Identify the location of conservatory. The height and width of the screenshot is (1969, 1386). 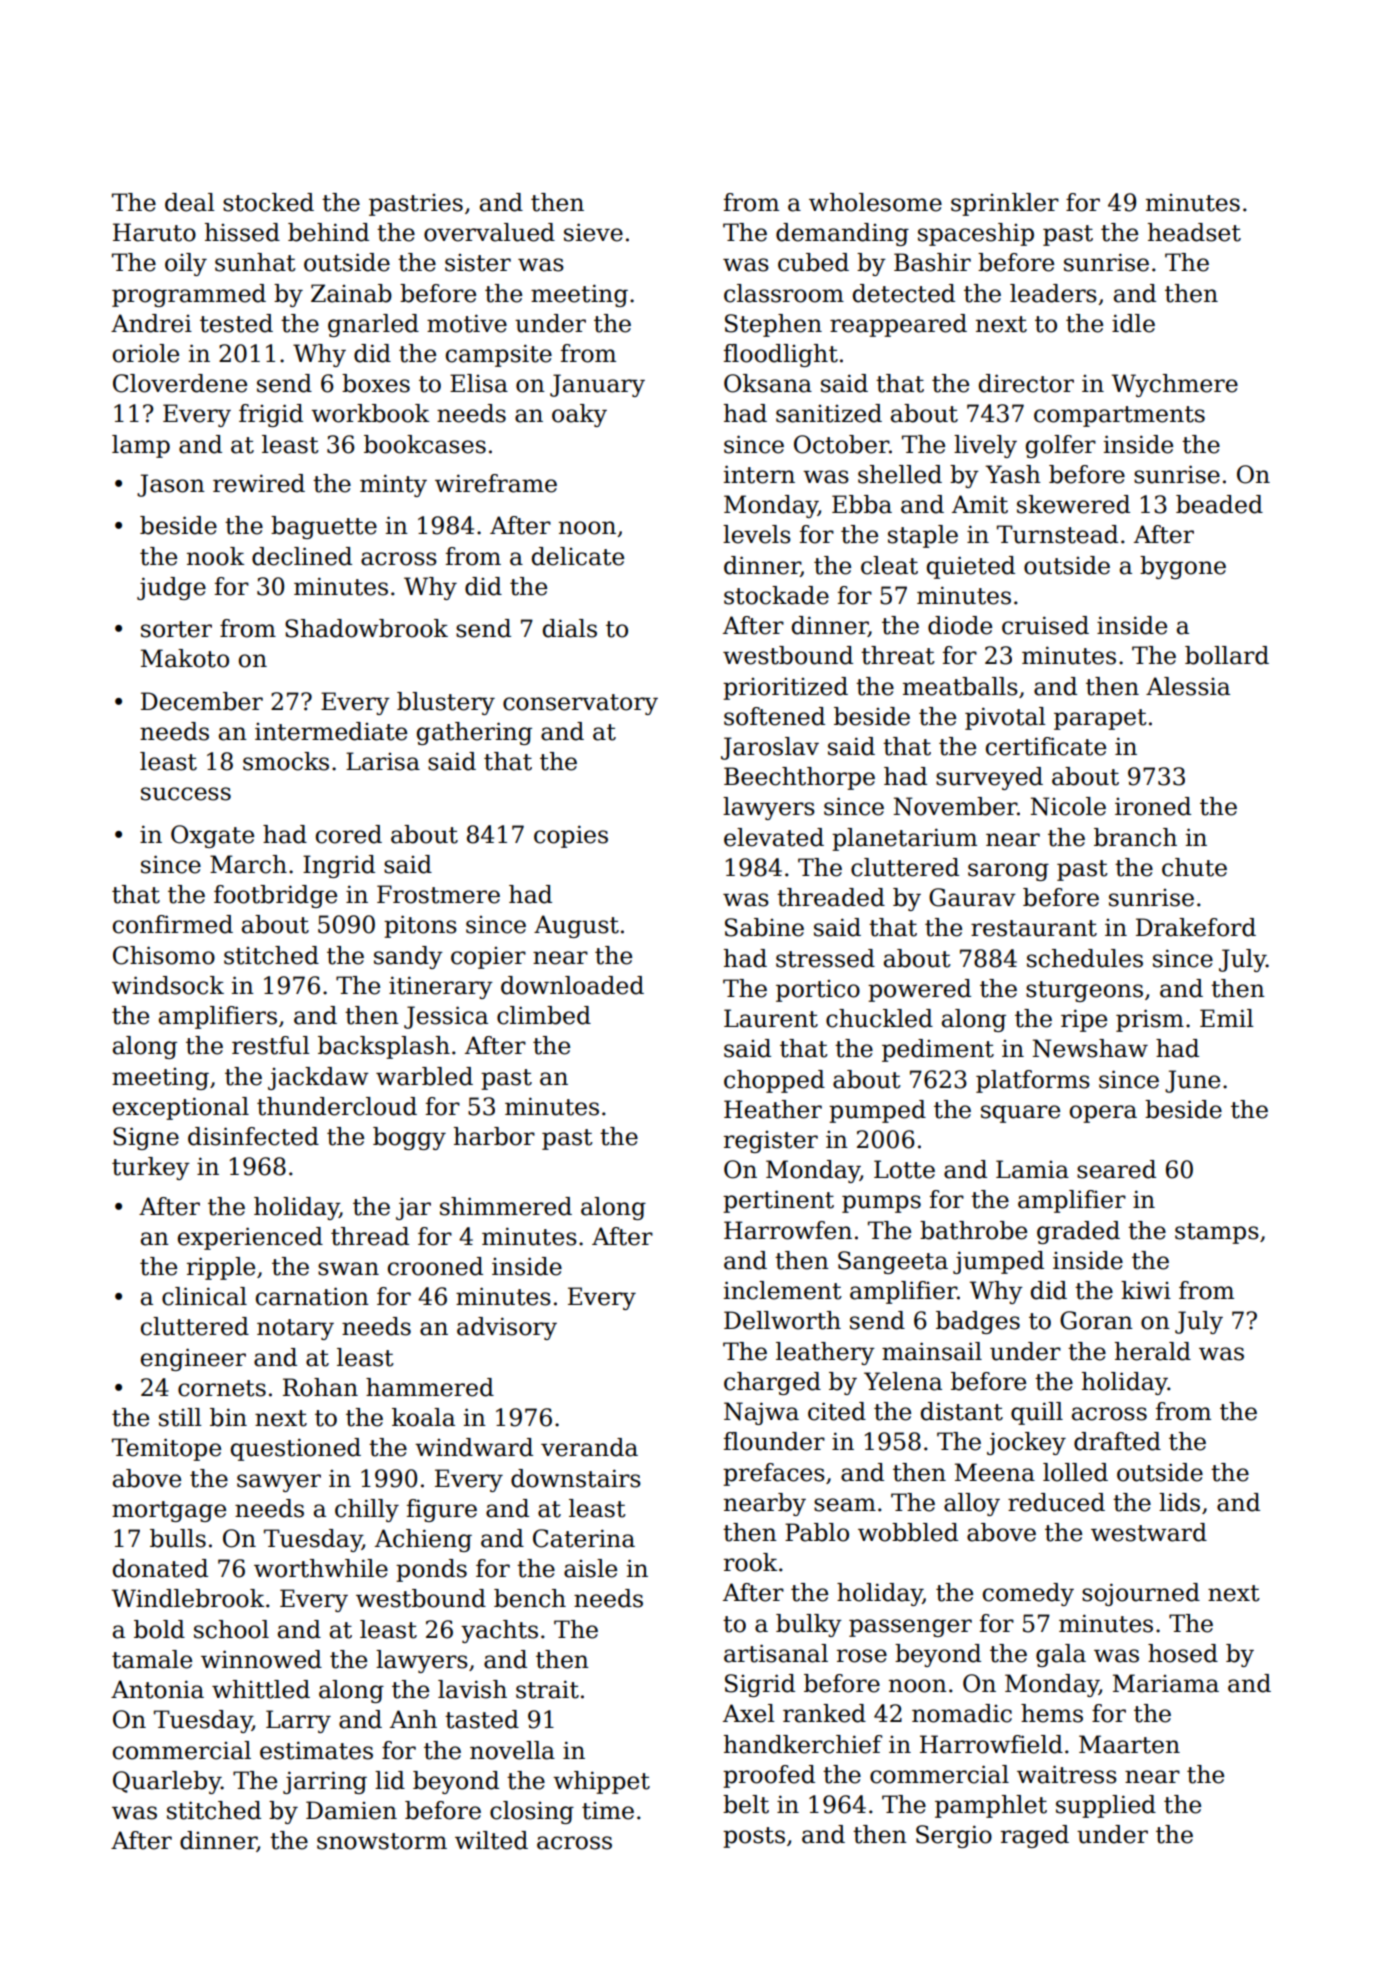
(580, 704).
